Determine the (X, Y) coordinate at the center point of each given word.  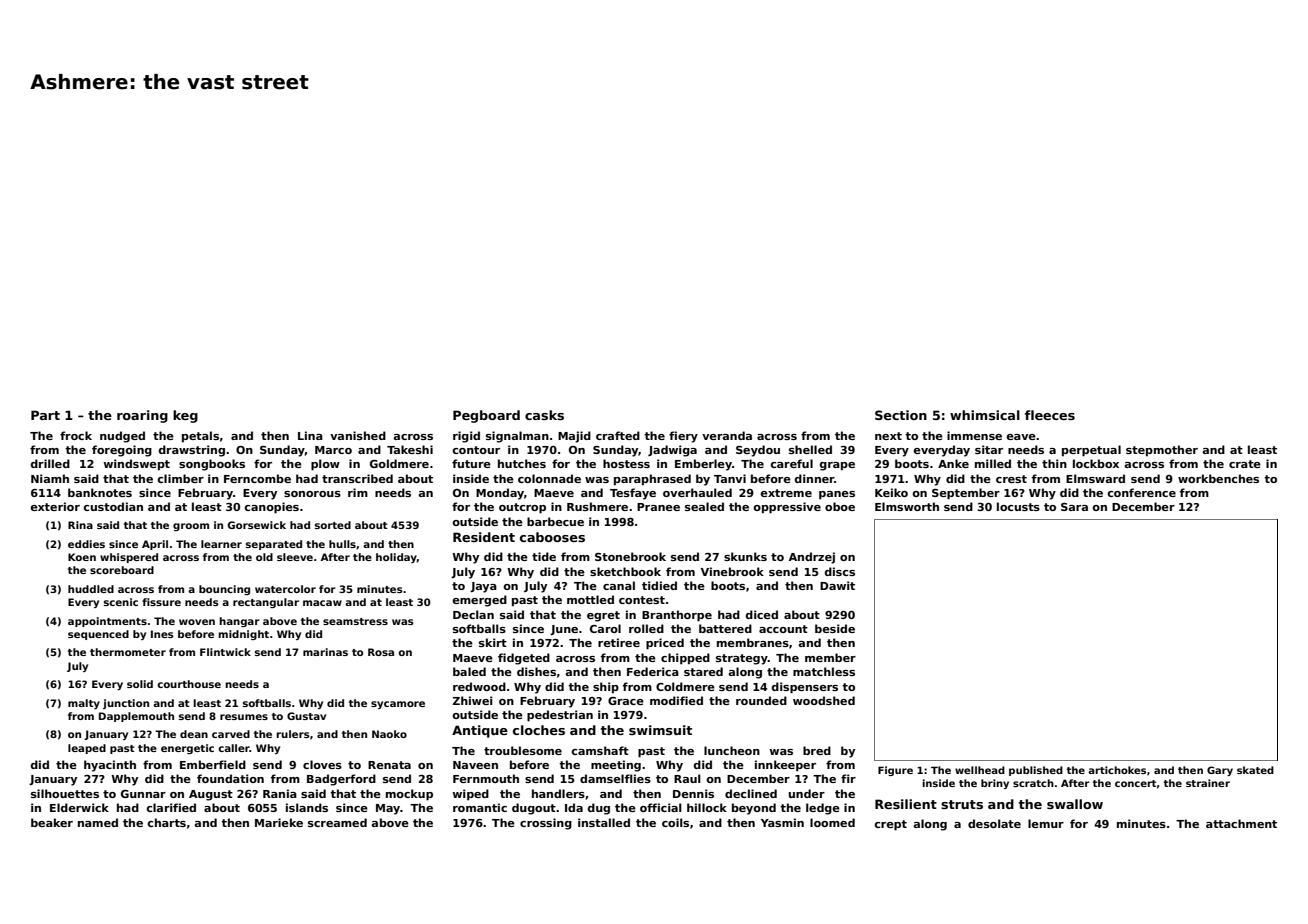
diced (762, 614)
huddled (91, 589)
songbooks (212, 465)
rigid (466, 437)
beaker (52, 822)
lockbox (1096, 463)
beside (835, 628)
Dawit (837, 585)
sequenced (98, 635)
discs (840, 571)
